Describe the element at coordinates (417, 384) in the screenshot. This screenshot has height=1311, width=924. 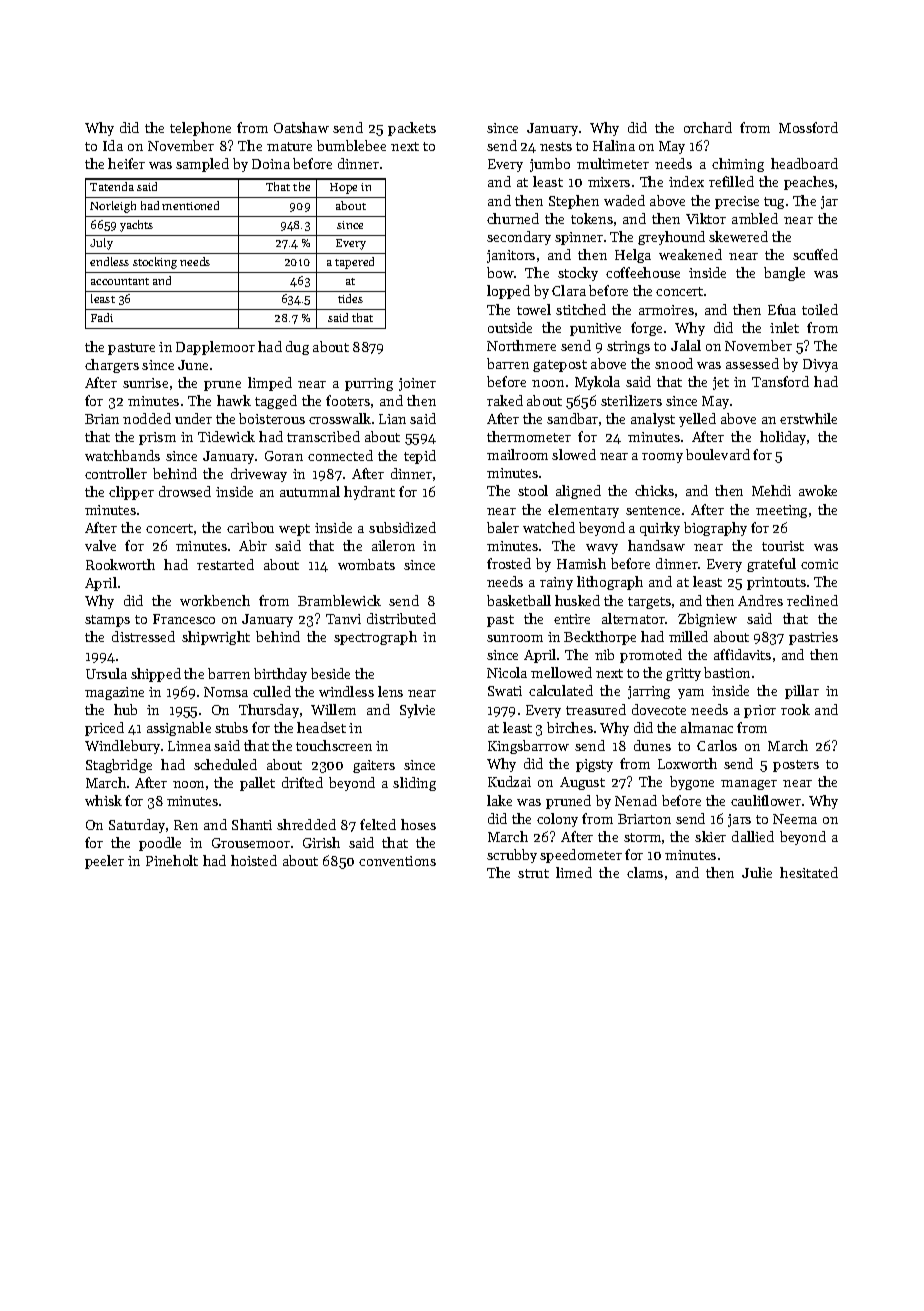
I see `joiner` at that location.
